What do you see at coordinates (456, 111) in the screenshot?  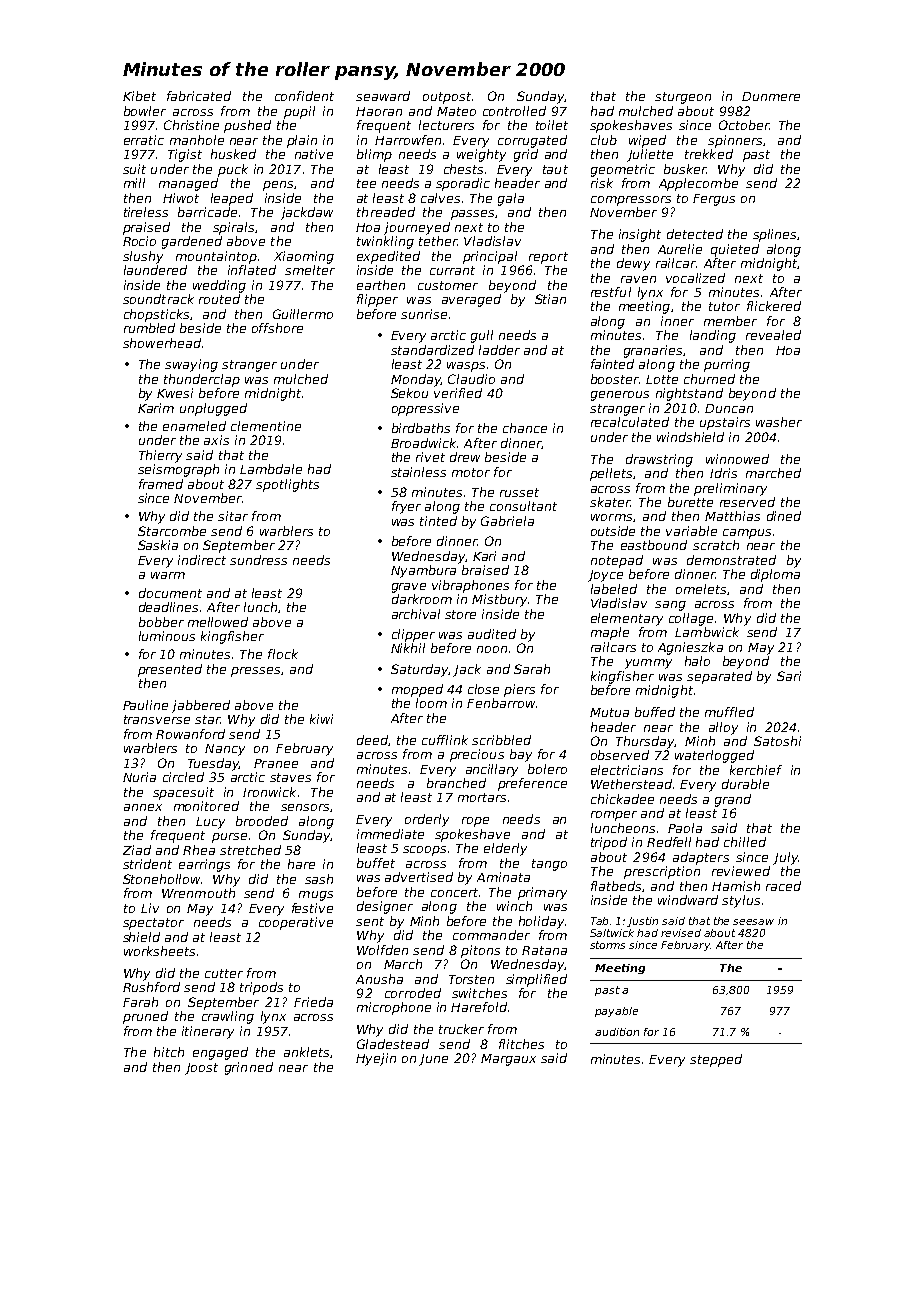 I see `Mateo` at bounding box center [456, 111].
